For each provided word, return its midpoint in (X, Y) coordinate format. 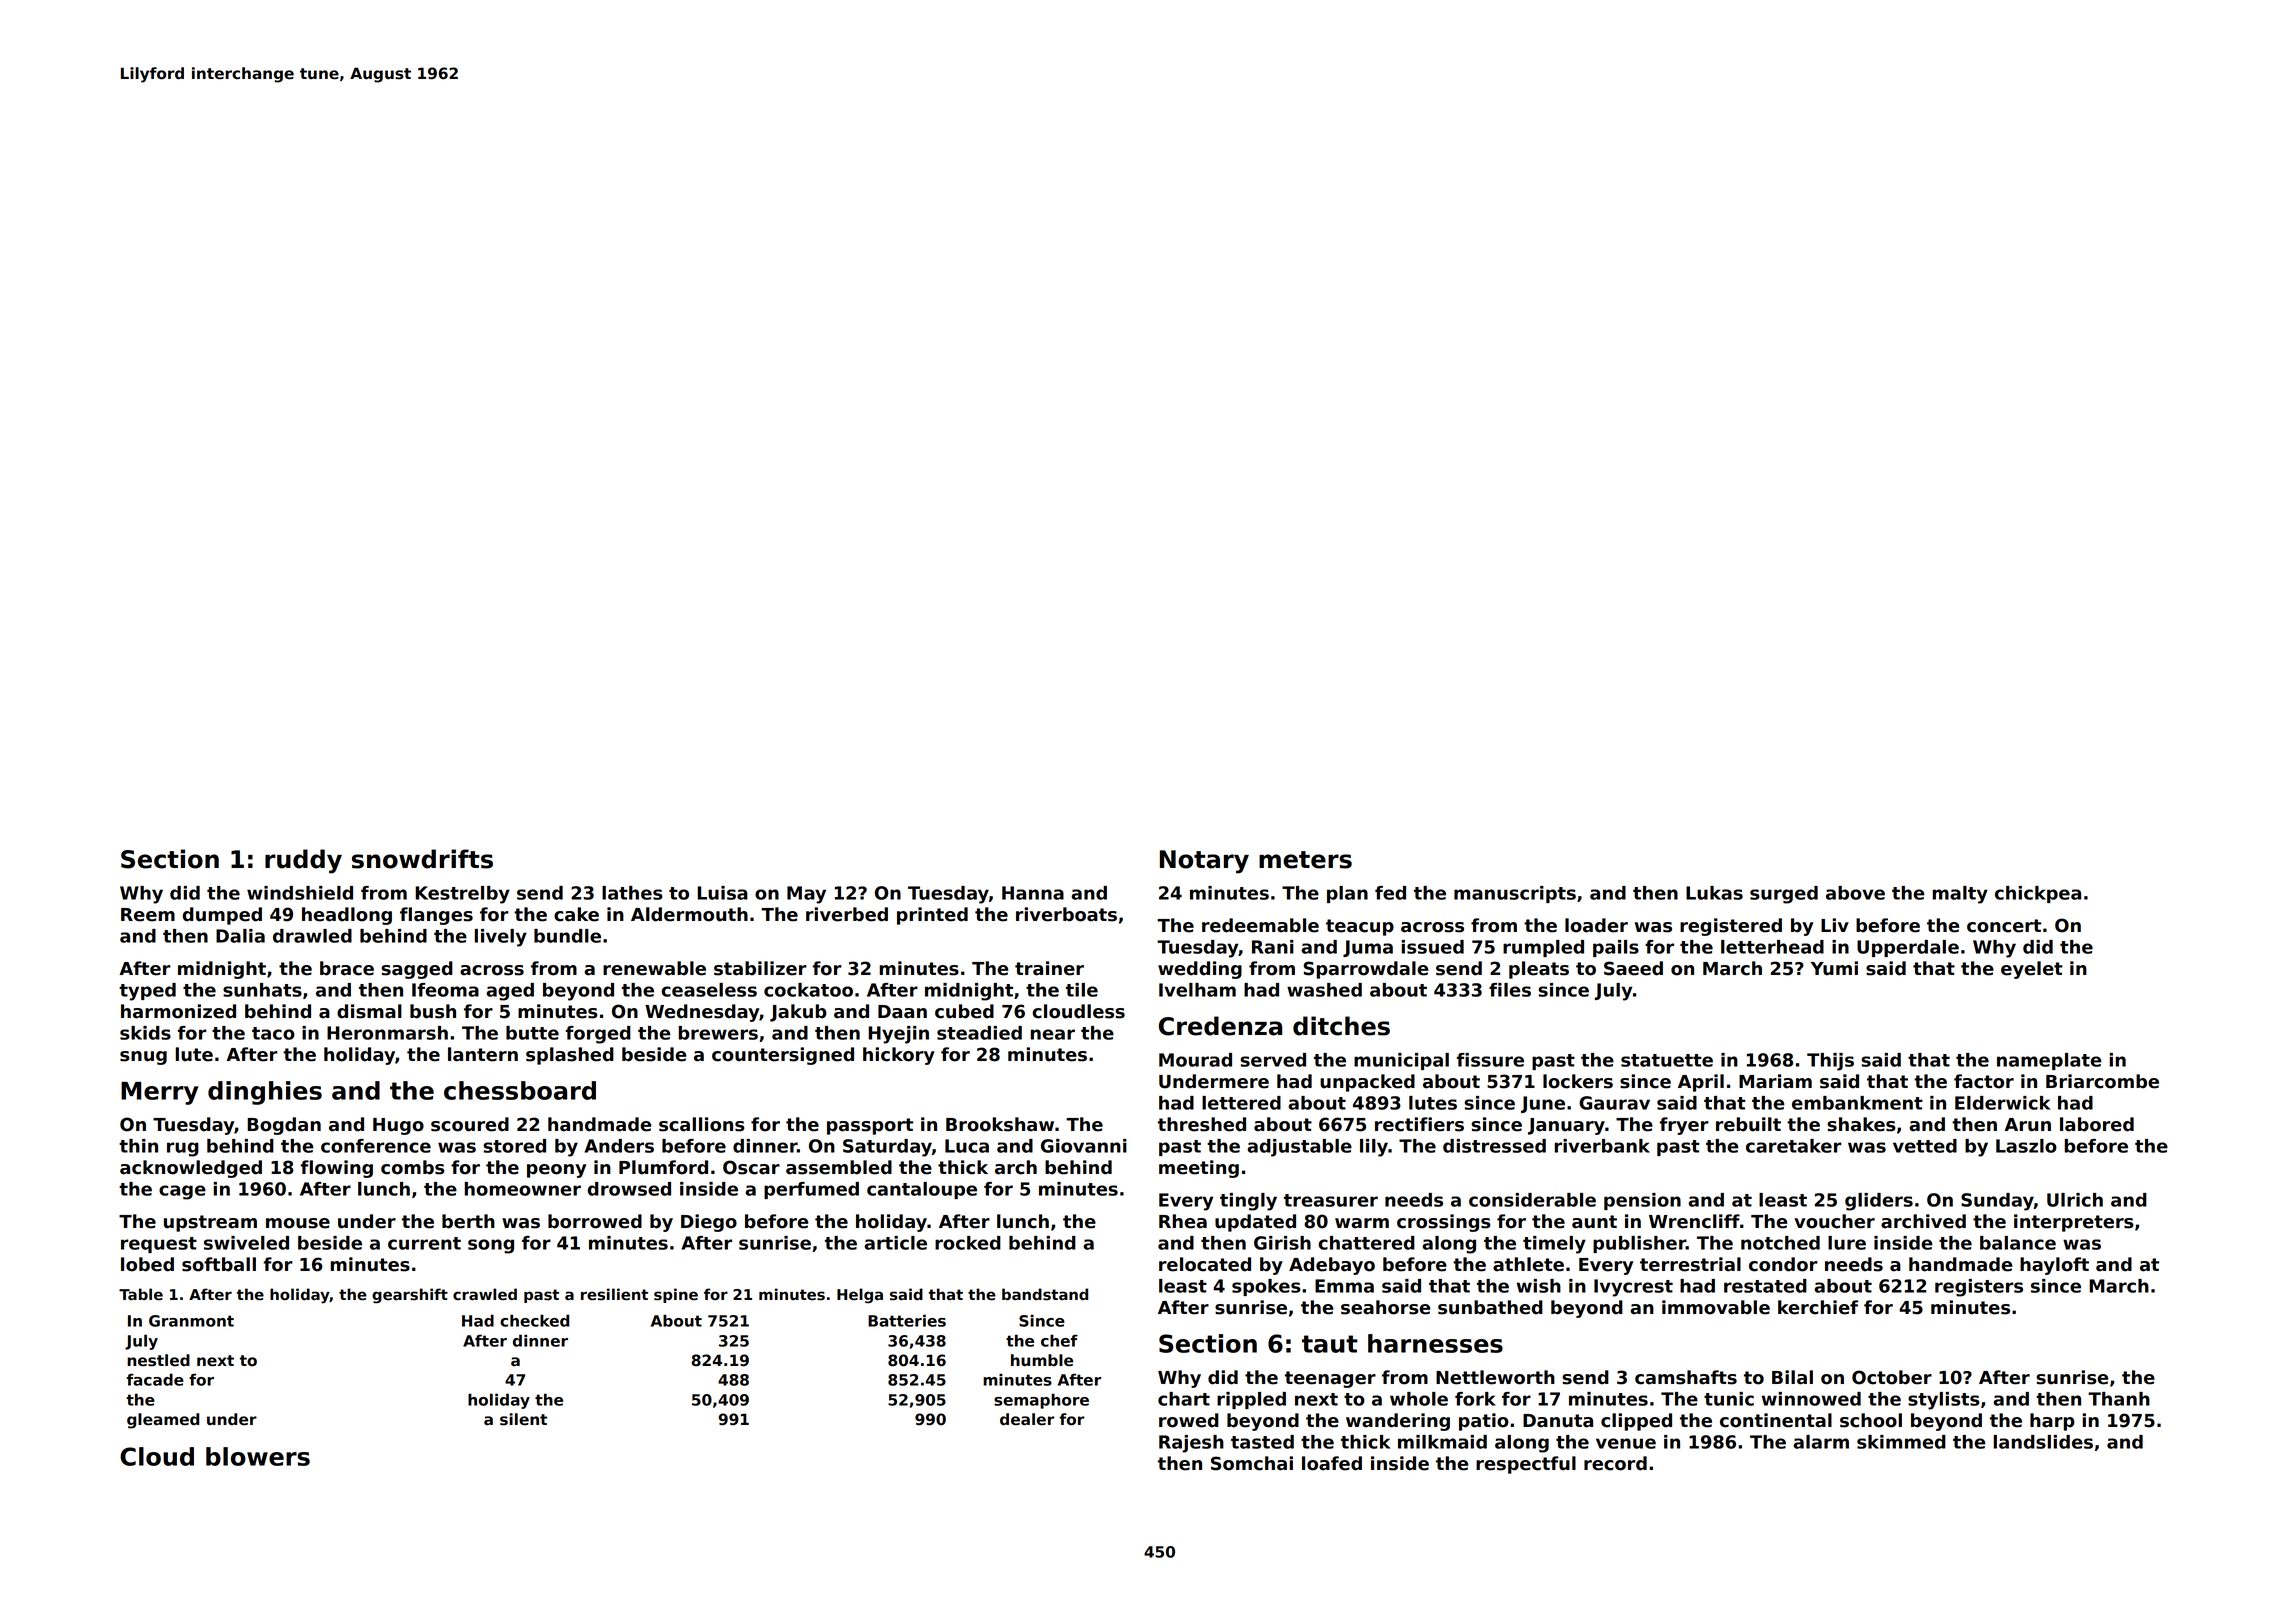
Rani (1273, 947)
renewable (654, 968)
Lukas (1714, 893)
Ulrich (2075, 1200)
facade (155, 1379)
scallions (702, 1124)
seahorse (1385, 1307)
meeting (1199, 1169)
